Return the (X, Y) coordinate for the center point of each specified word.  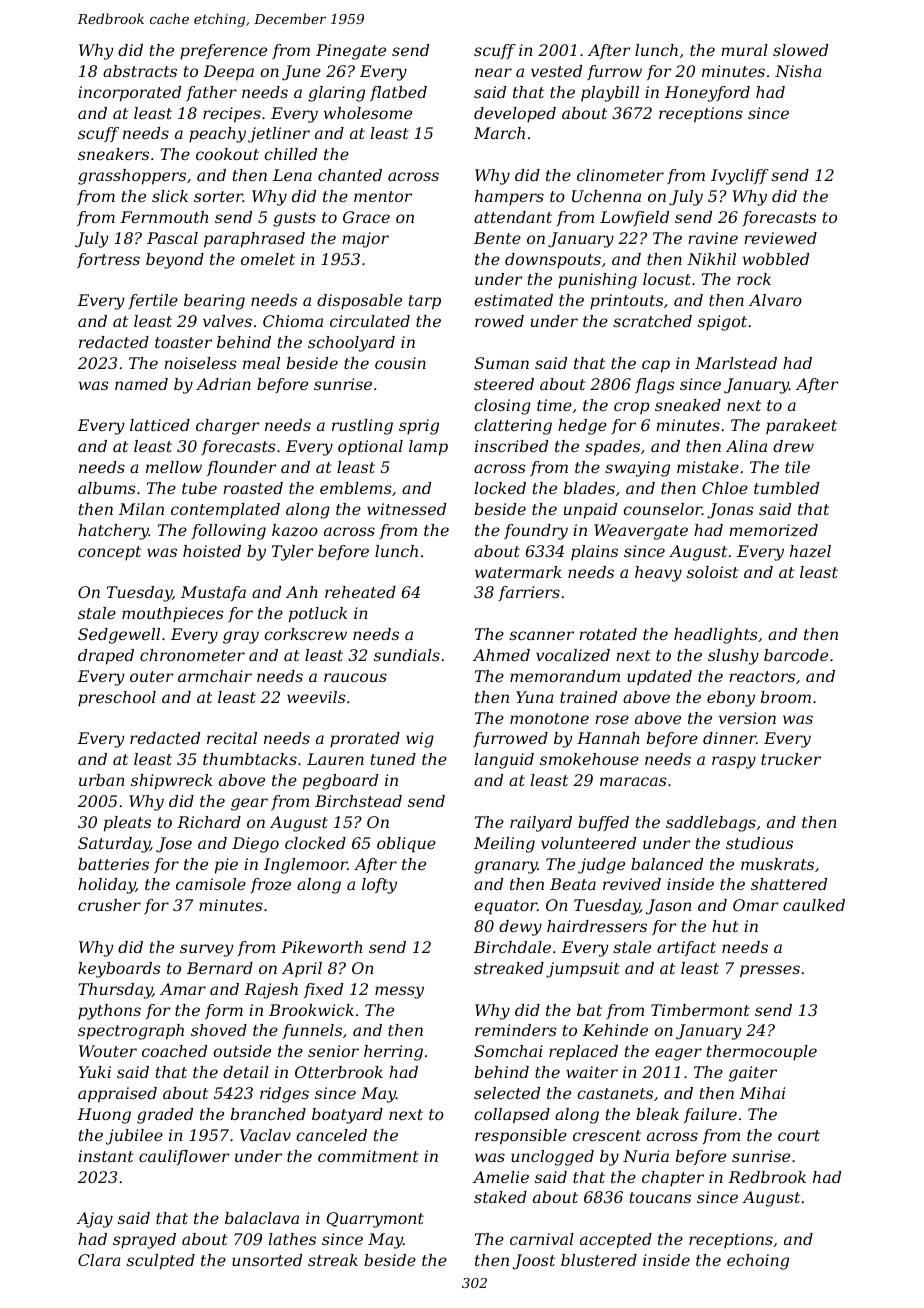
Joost (533, 1262)
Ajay (94, 1220)
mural (744, 50)
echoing (758, 1262)
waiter (592, 1072)
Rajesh (271, 991)
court (799, 1135)
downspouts (553, 261)
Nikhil (711, 259)
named (141, 384)
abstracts (140, 71)
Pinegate (351, 52)
